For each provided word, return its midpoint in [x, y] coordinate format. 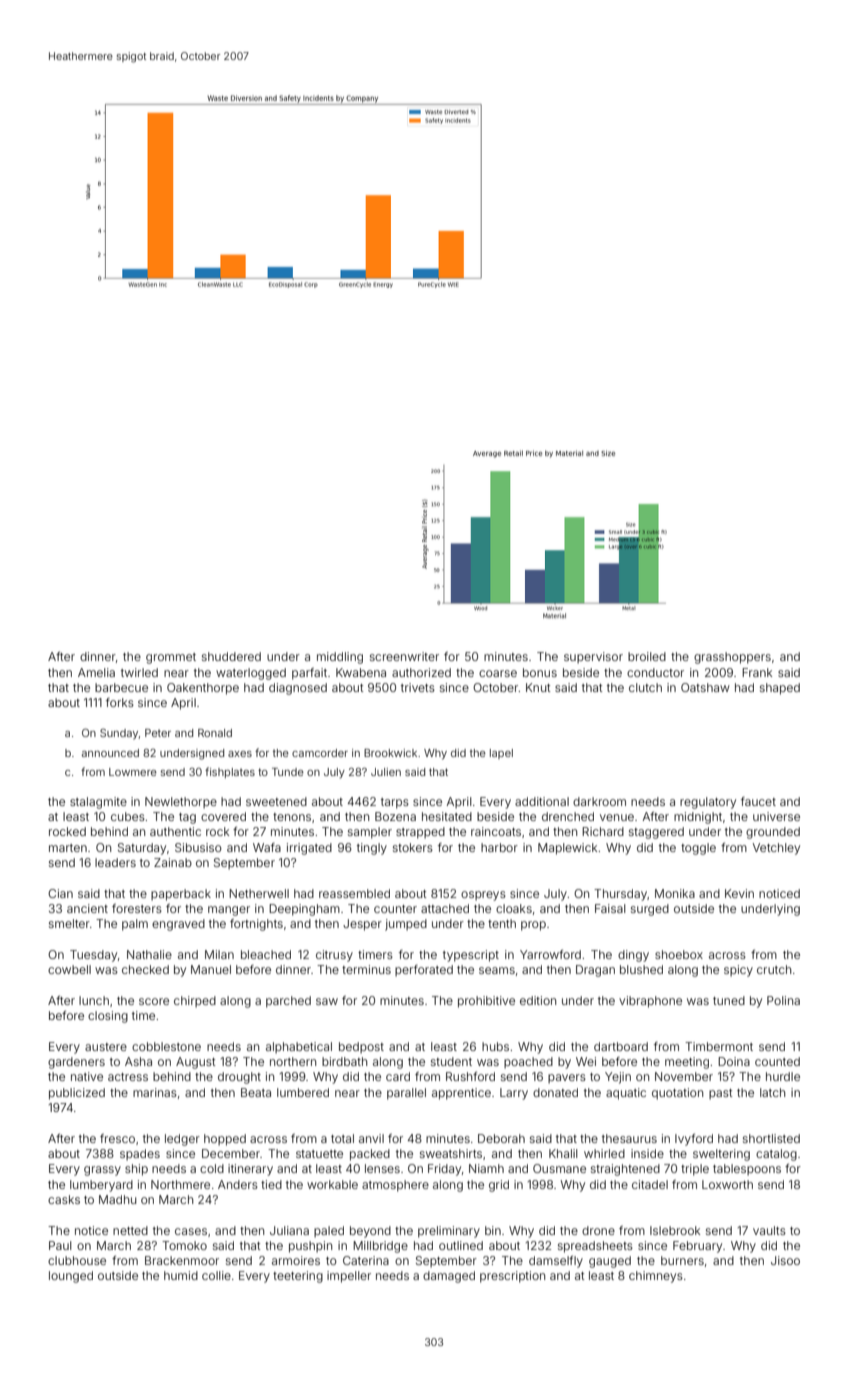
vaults [769, 1230]
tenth [502, 923]
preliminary [449, 1232]
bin [493, 1230]
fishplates [230, 772]
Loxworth [727, 1184]
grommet [171, 658]
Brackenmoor [182, 1260]
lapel [501, 754]
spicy [738, 971]
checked [145, 969]
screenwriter [404, 656]
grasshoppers [732, 658]
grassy [102, 1171]
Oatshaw [705, 687]
